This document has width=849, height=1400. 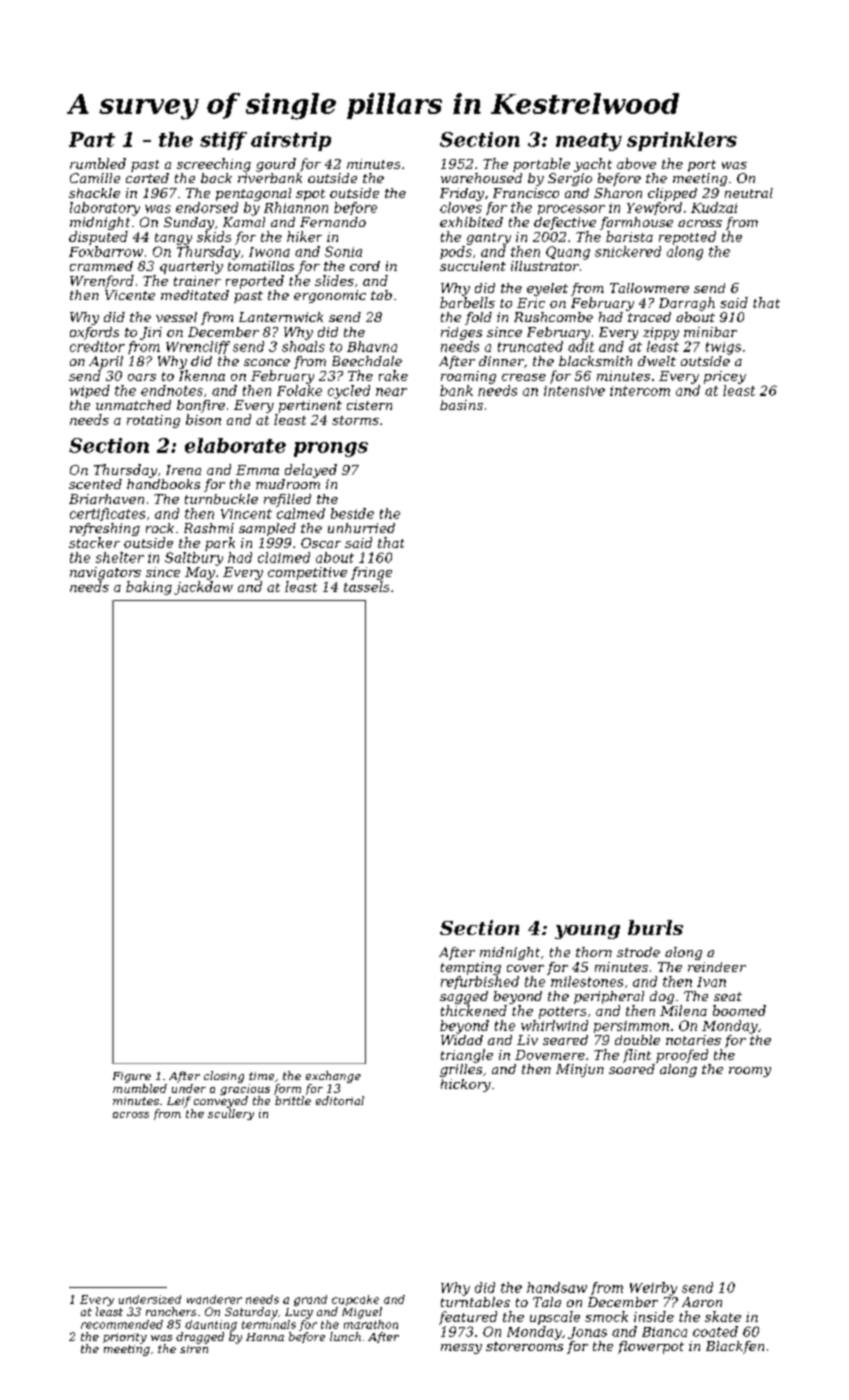 What do you see at coordinates (640, 391) in the document?
I see `intercom` at bounding box center [640, 391].
